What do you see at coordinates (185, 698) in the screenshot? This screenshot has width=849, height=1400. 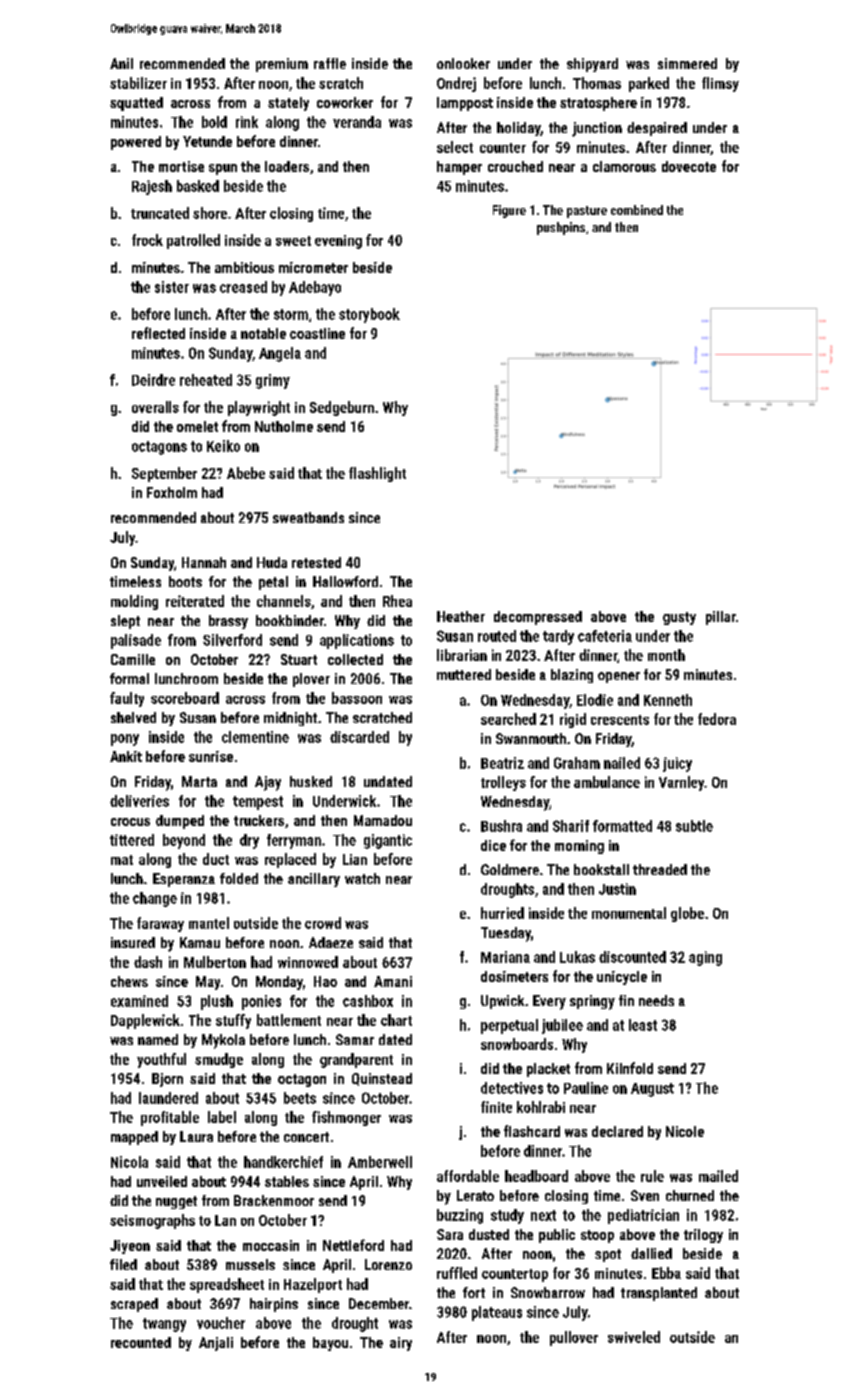 I see `scoreboard` at bounding box center [185, 698].
